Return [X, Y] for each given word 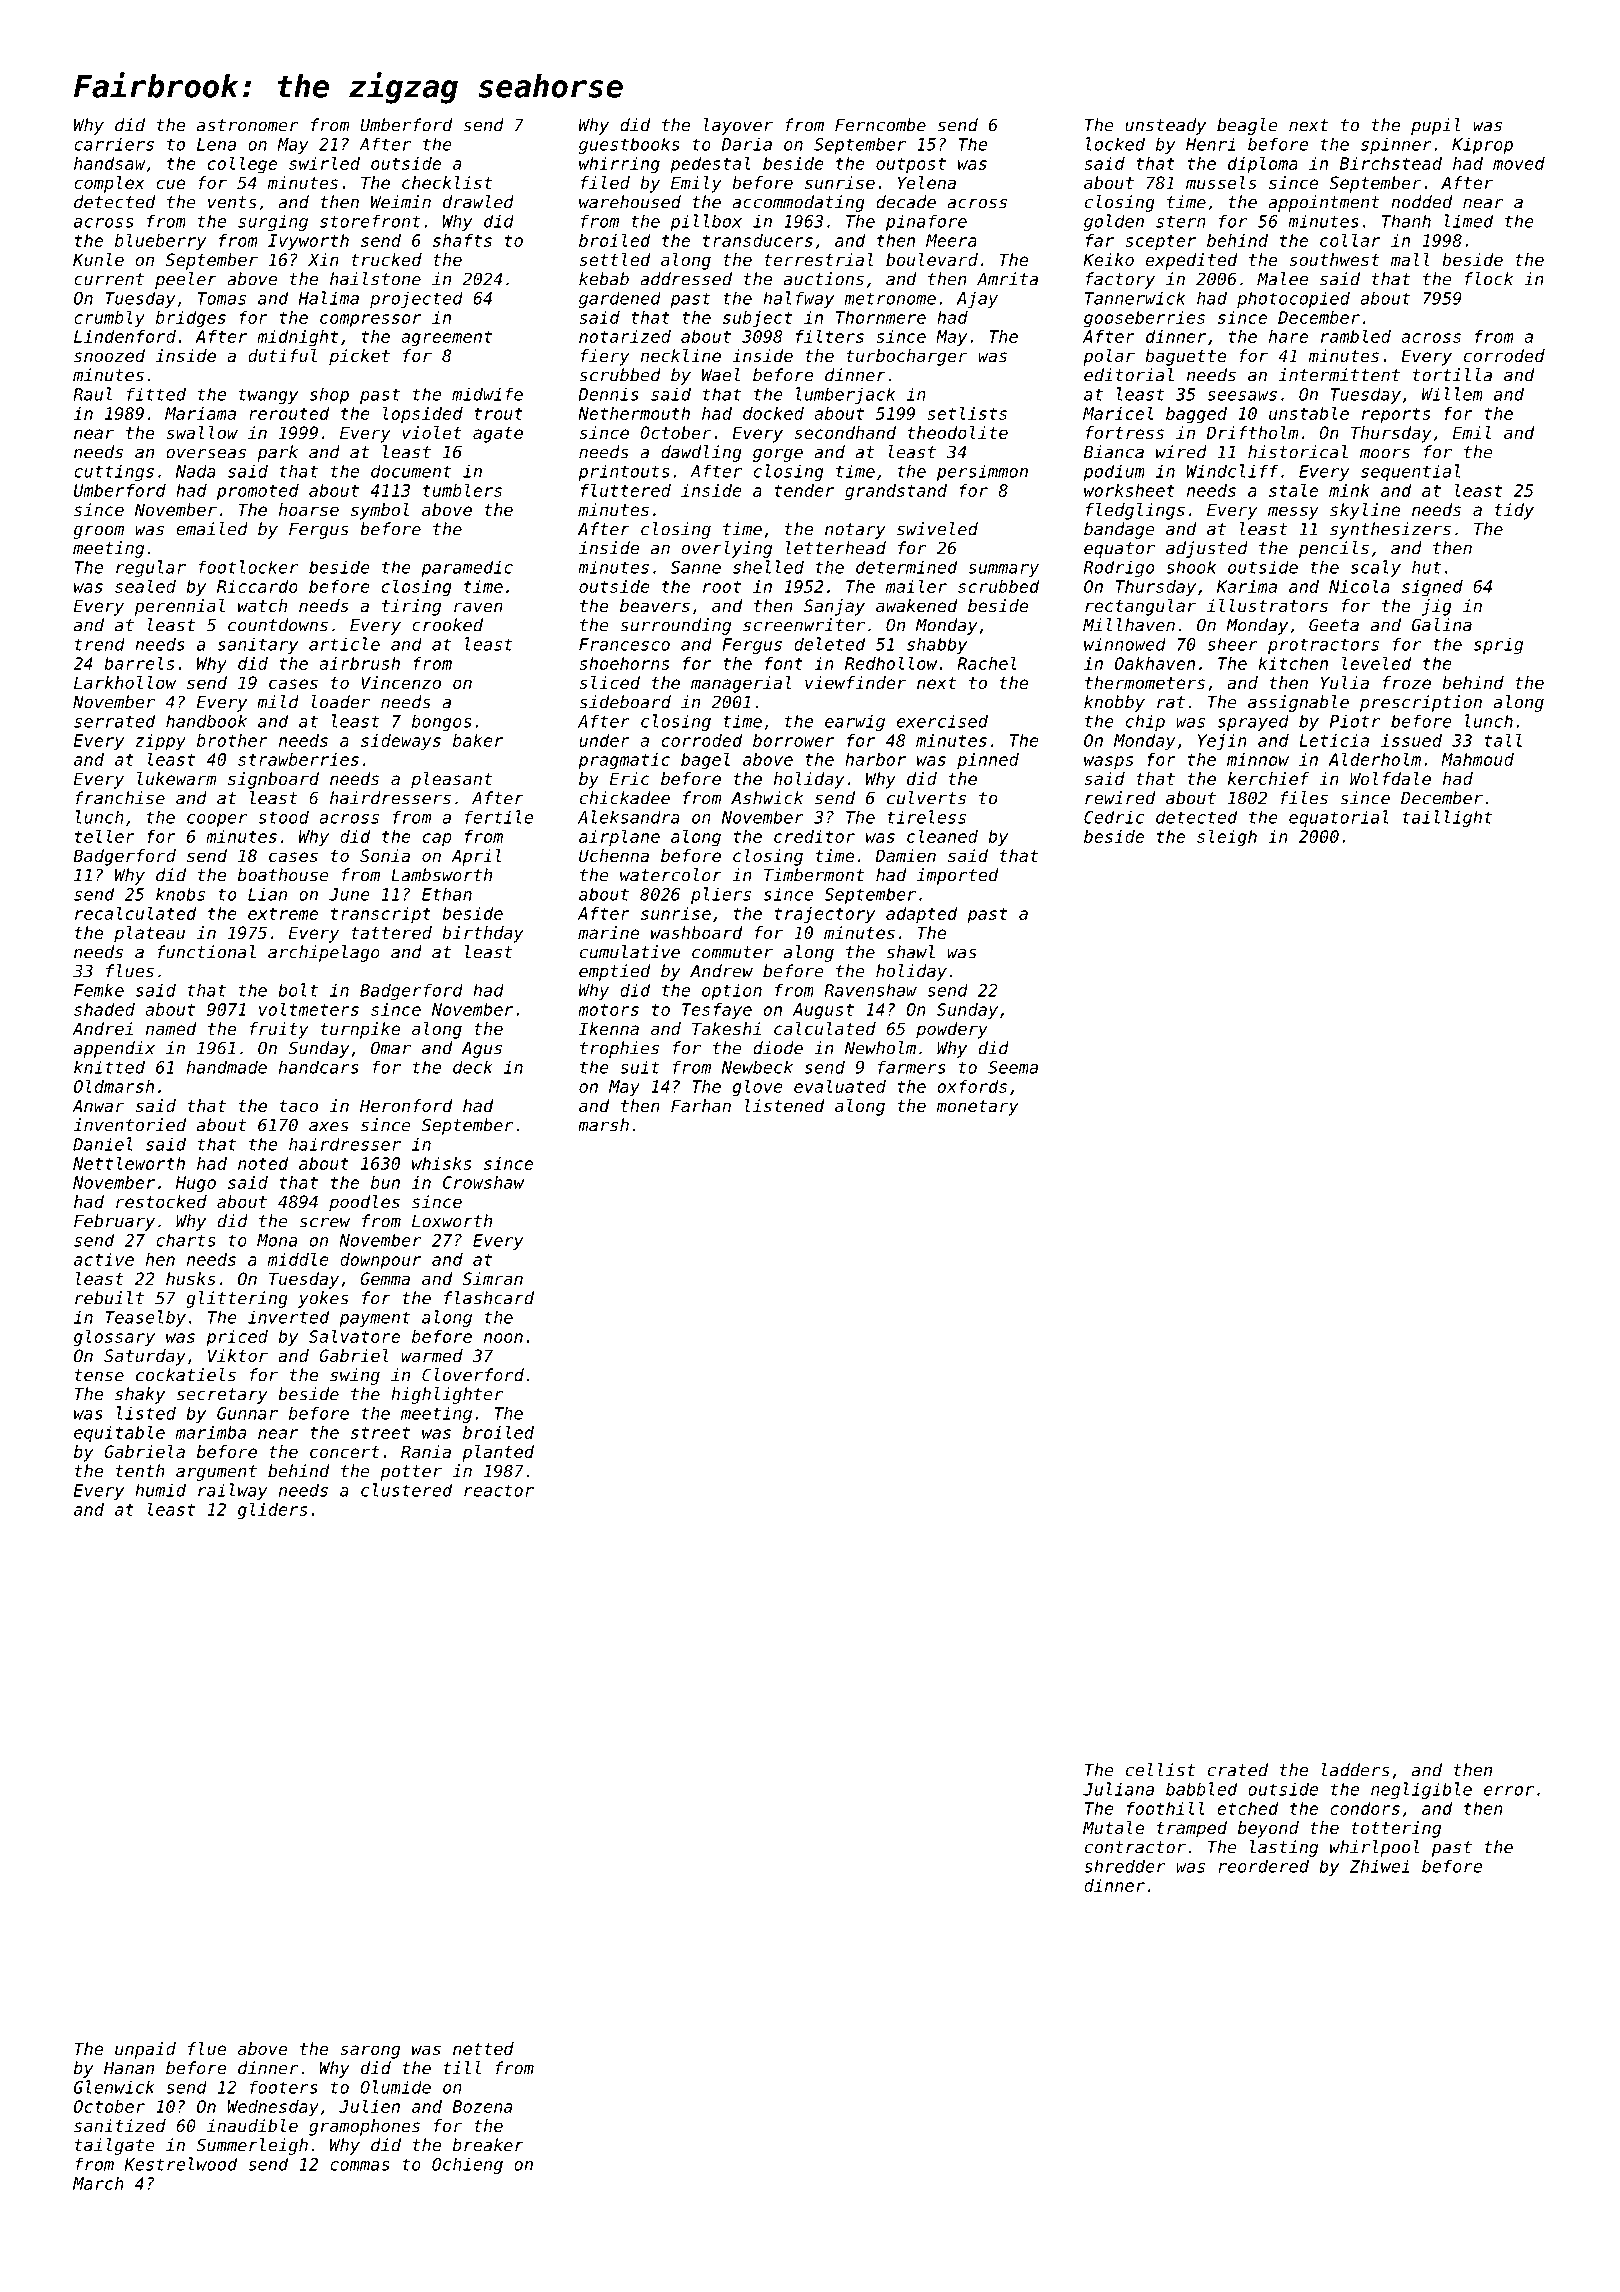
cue [170, 184]
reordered [1263, 1866]
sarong [370, 2052]
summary [1003, 570]
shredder [1124, 1866]
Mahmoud [1477, 759]
